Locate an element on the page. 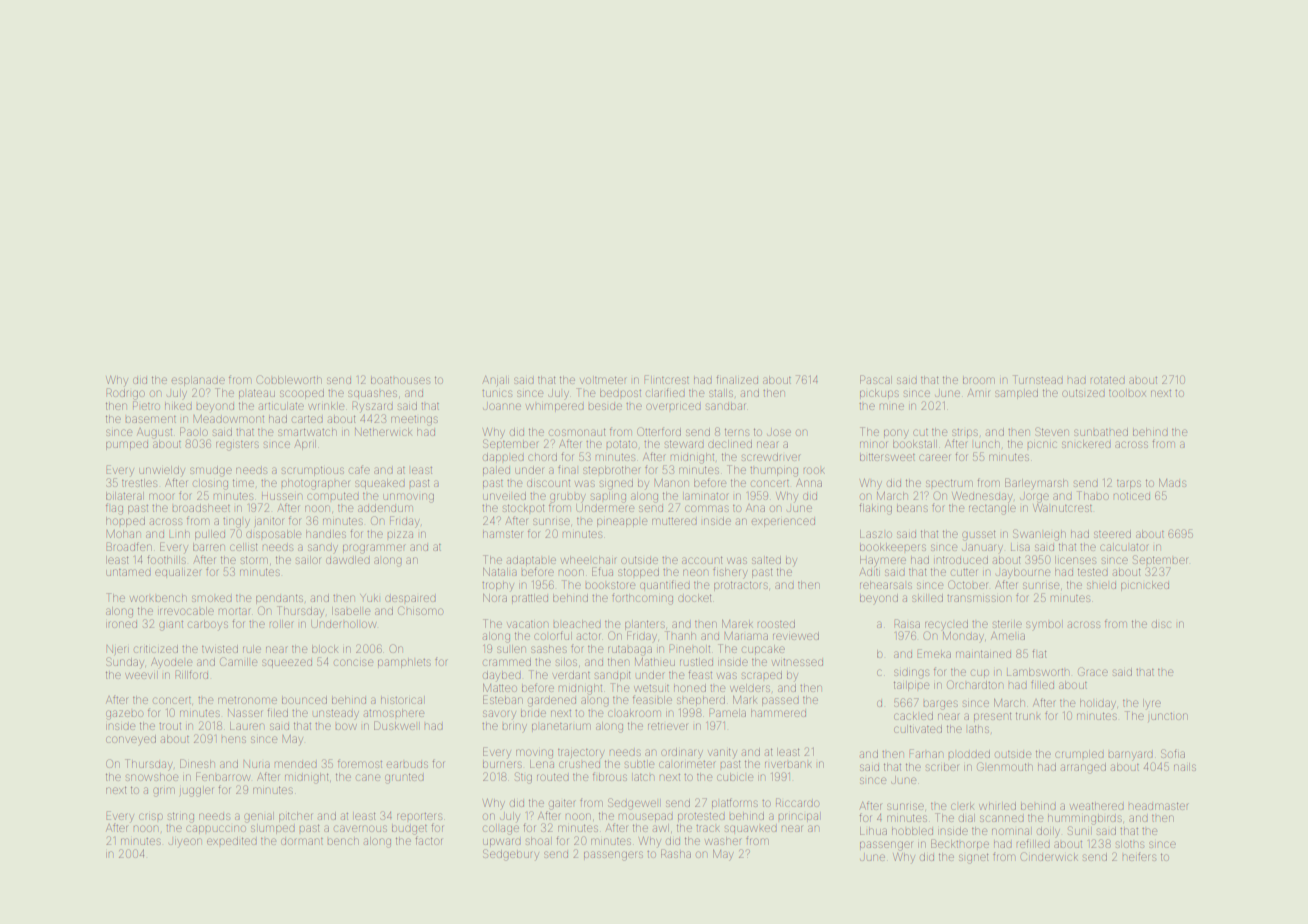 The width and height of the document is (1308, 924). cavernous is located at coordinates (360, 828).
